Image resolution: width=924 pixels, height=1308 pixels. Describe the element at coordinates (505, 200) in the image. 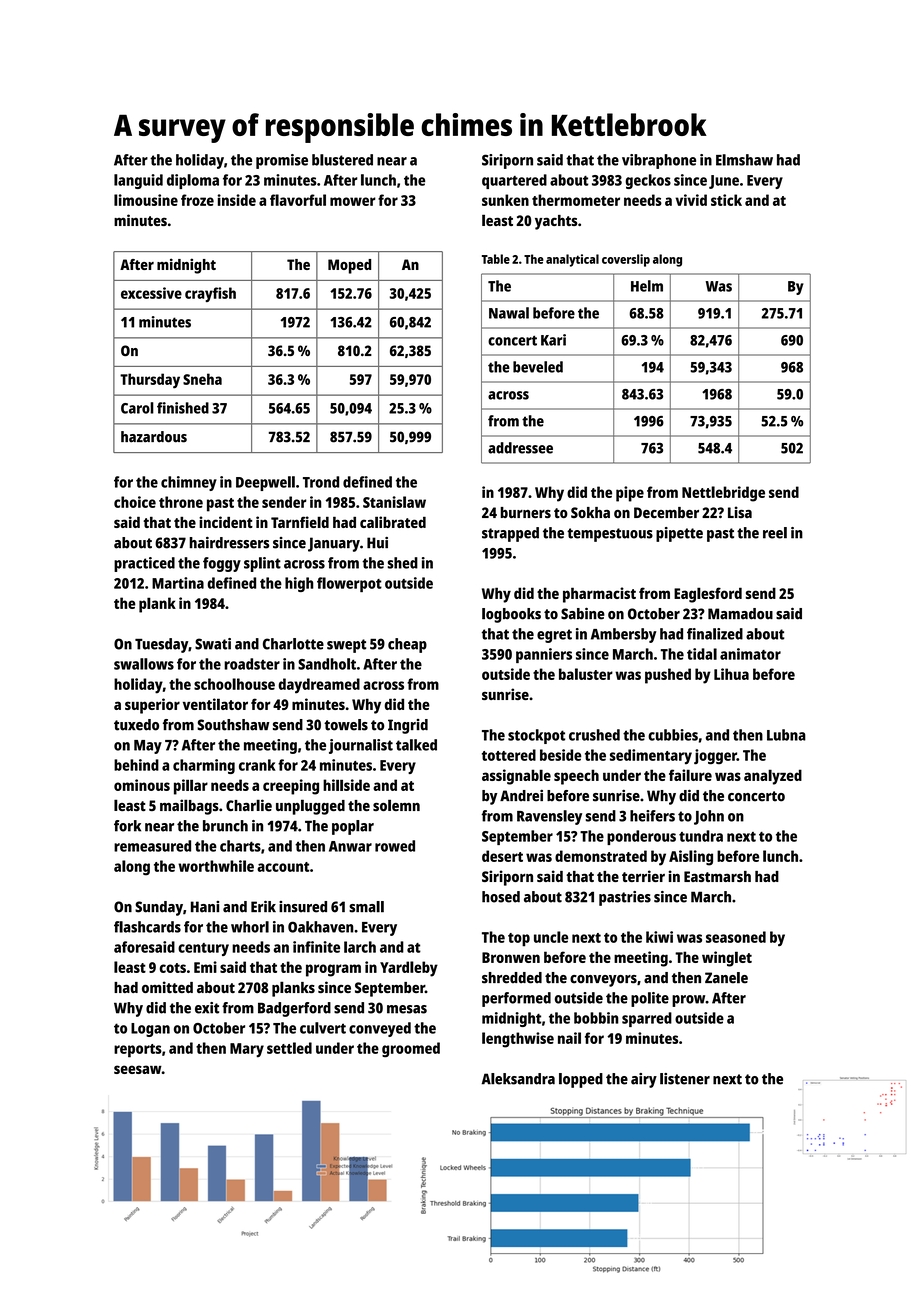

I see `sunken` at that location.
